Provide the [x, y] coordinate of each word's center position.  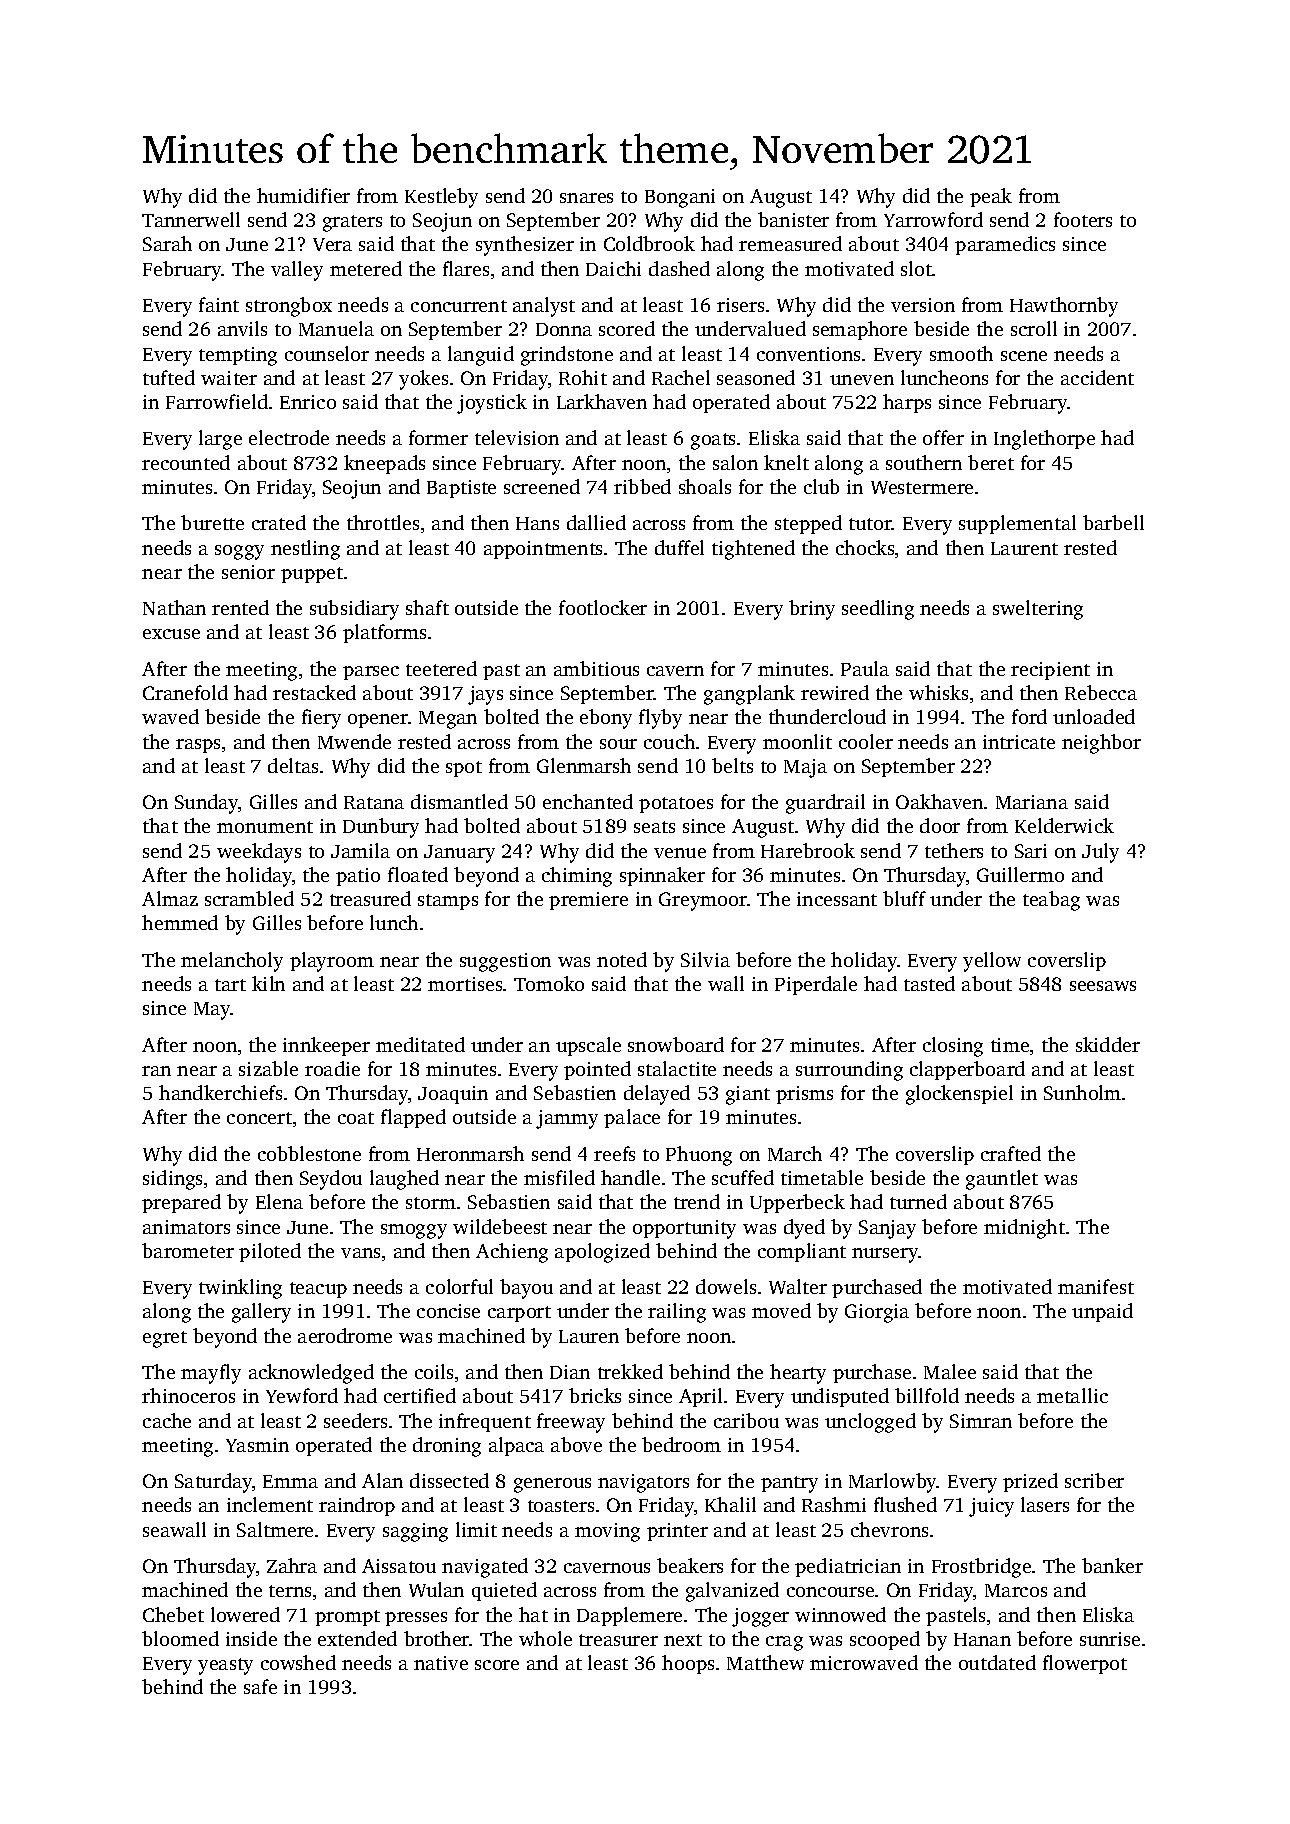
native [441, 1663]
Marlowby [893, 1483]
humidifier [303, 195]
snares [586, 198]
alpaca [516, 1446]
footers [1083, 219]
